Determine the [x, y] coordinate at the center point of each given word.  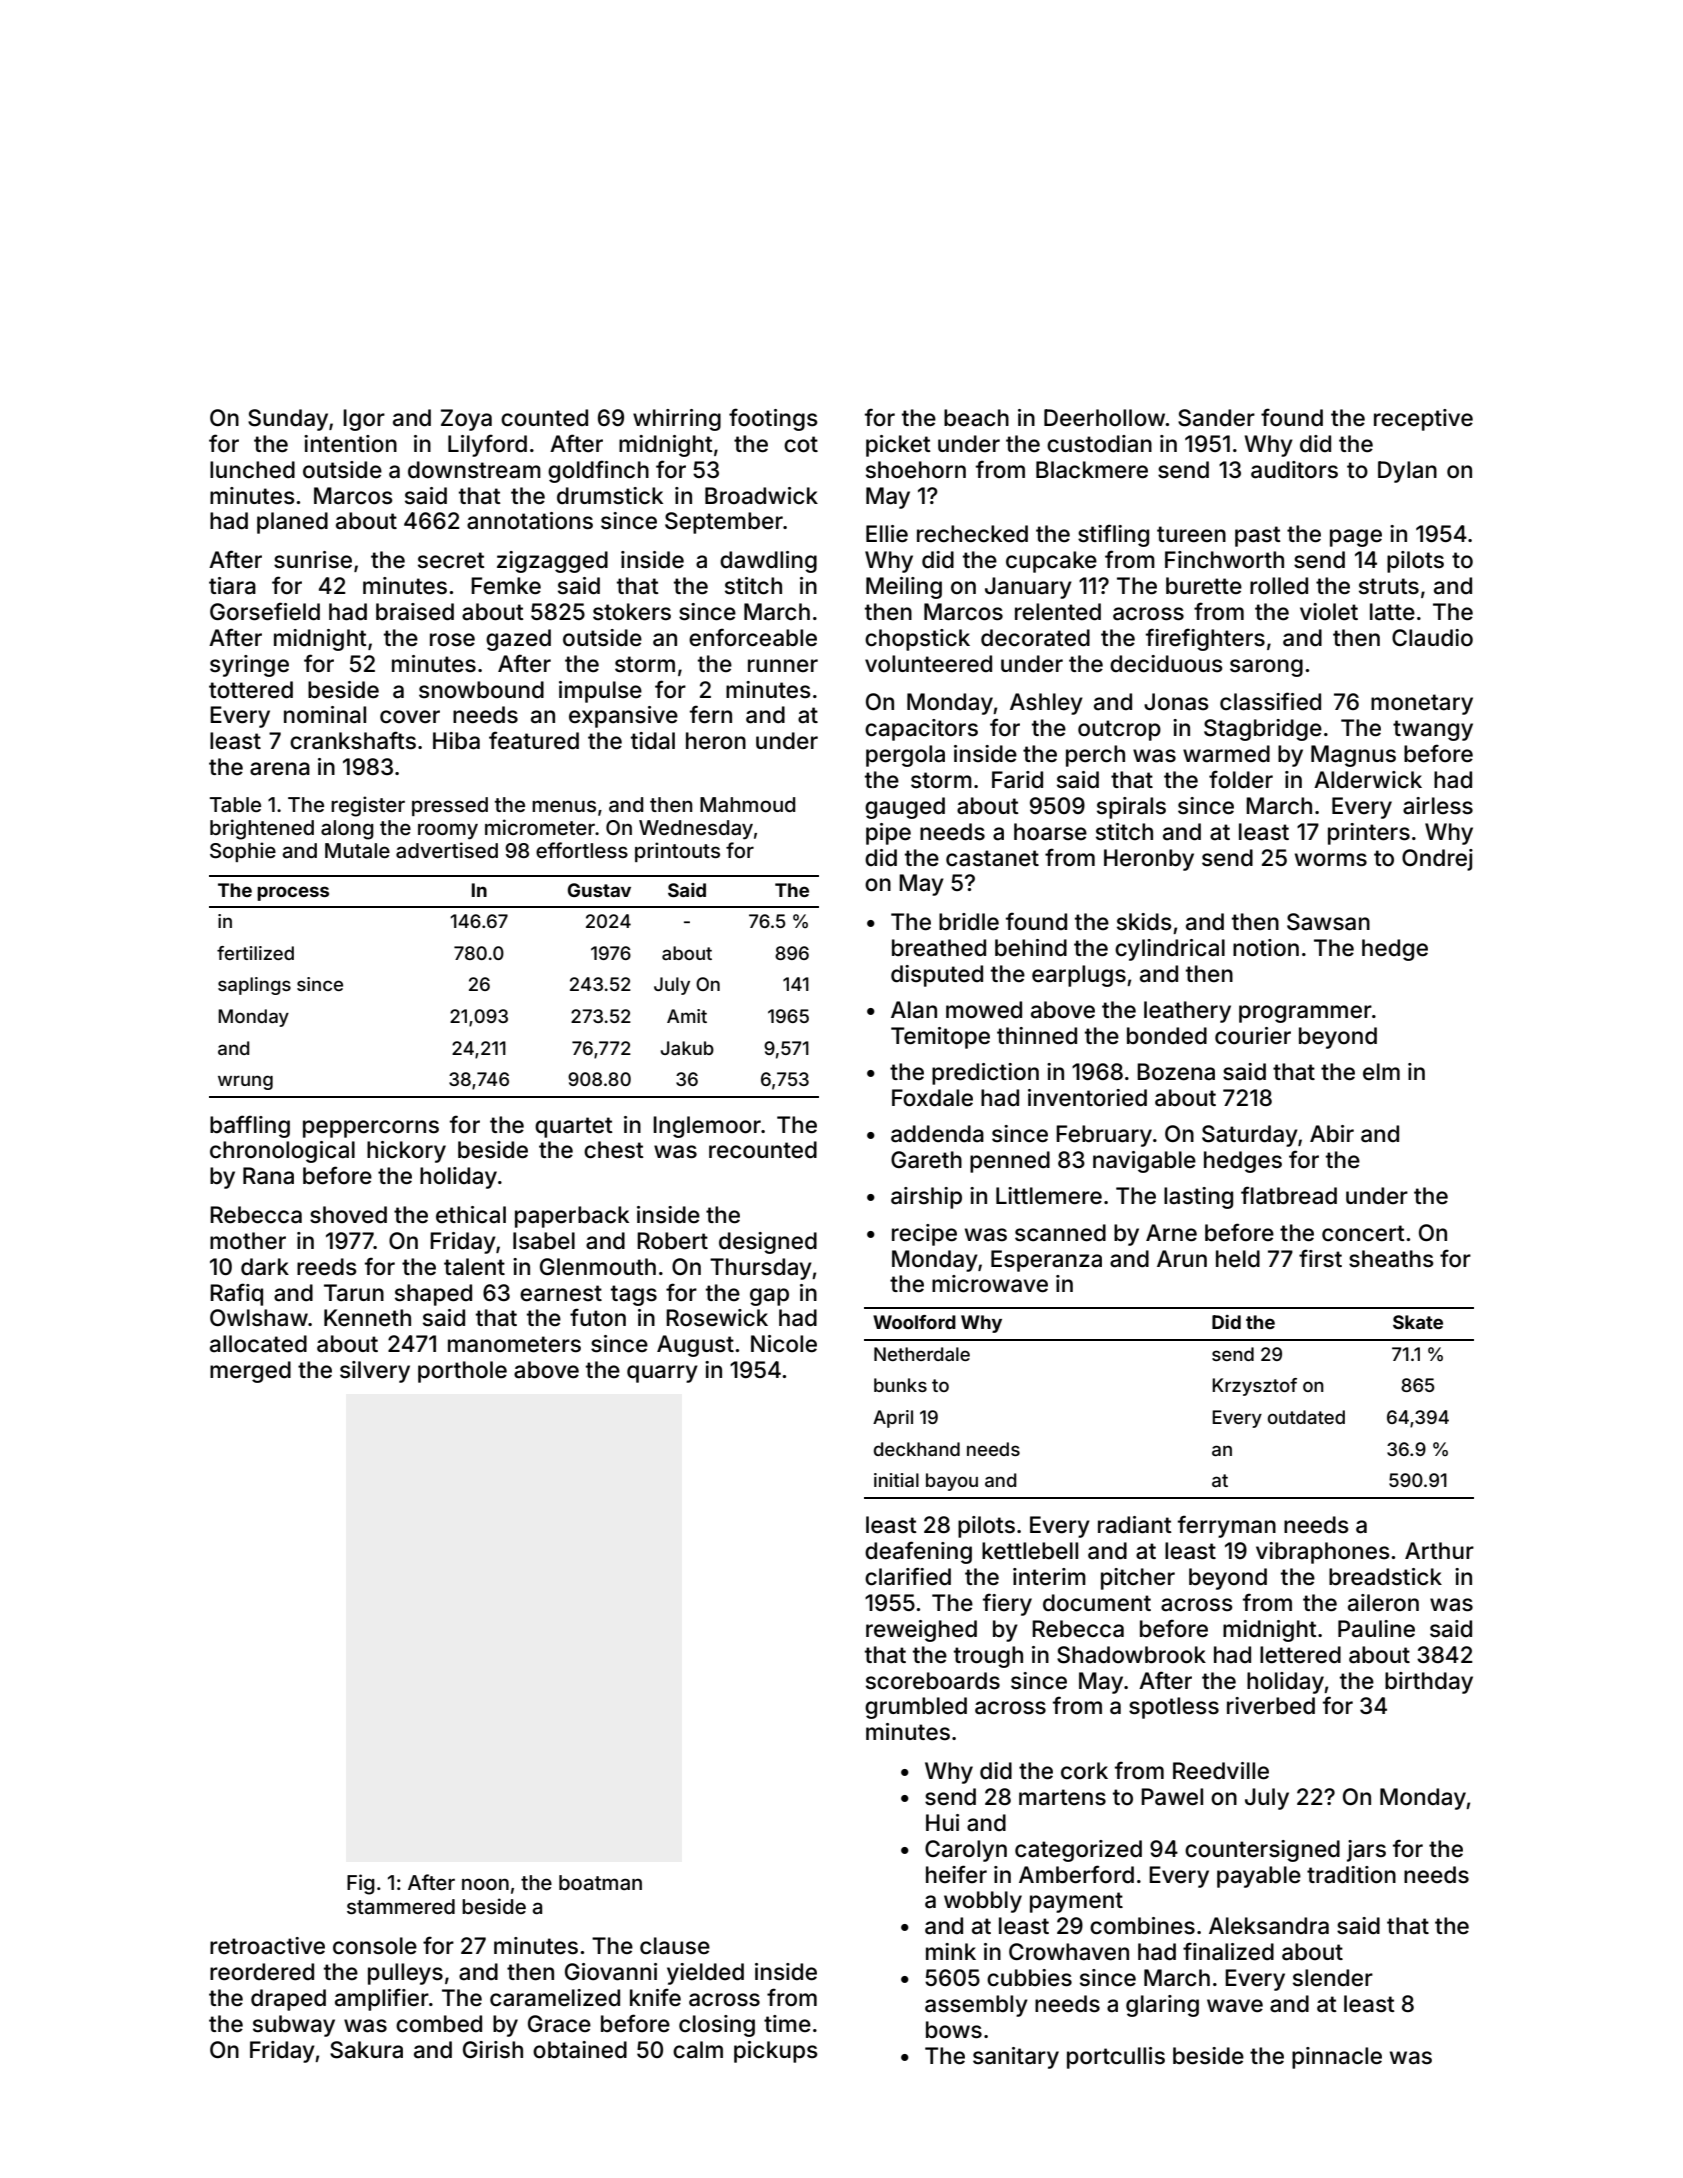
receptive [1423, 420]
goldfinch [598, 471]
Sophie [243, 852]
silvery [375, 1372]
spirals [1131, 808]
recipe [924, 1235]
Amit [687, 1016]
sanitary [1016, 2058]
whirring [677, 420]
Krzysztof [1254, 1387]
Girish [493, 2050]
